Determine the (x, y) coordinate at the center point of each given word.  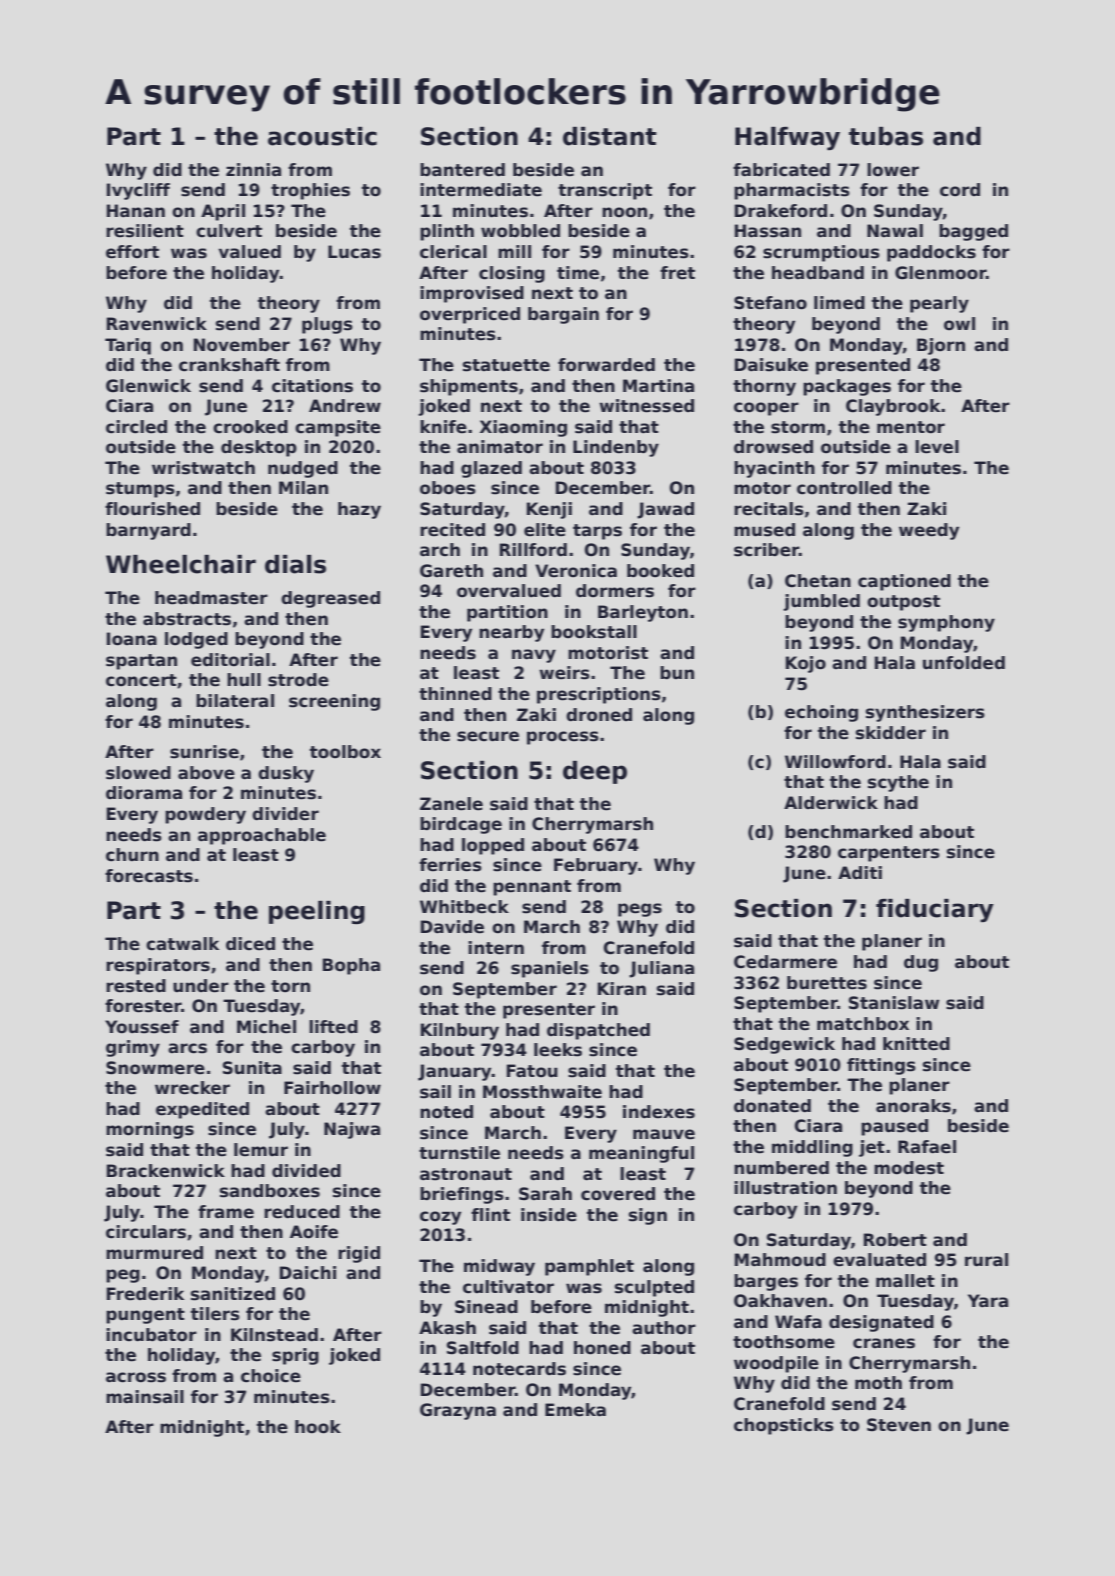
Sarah (545, 1194)
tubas (886, 136)
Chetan (818, 581)
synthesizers (925, 713)
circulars (146, 1232)
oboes (448, 488)
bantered (462, 170)
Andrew (345, 406)
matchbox (863, 1024)
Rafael (927, 1147)
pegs (640, 910)
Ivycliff (138, 191)
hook (318, 1427)
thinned (455, 694)
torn (290, 986)
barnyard (148, 531)
